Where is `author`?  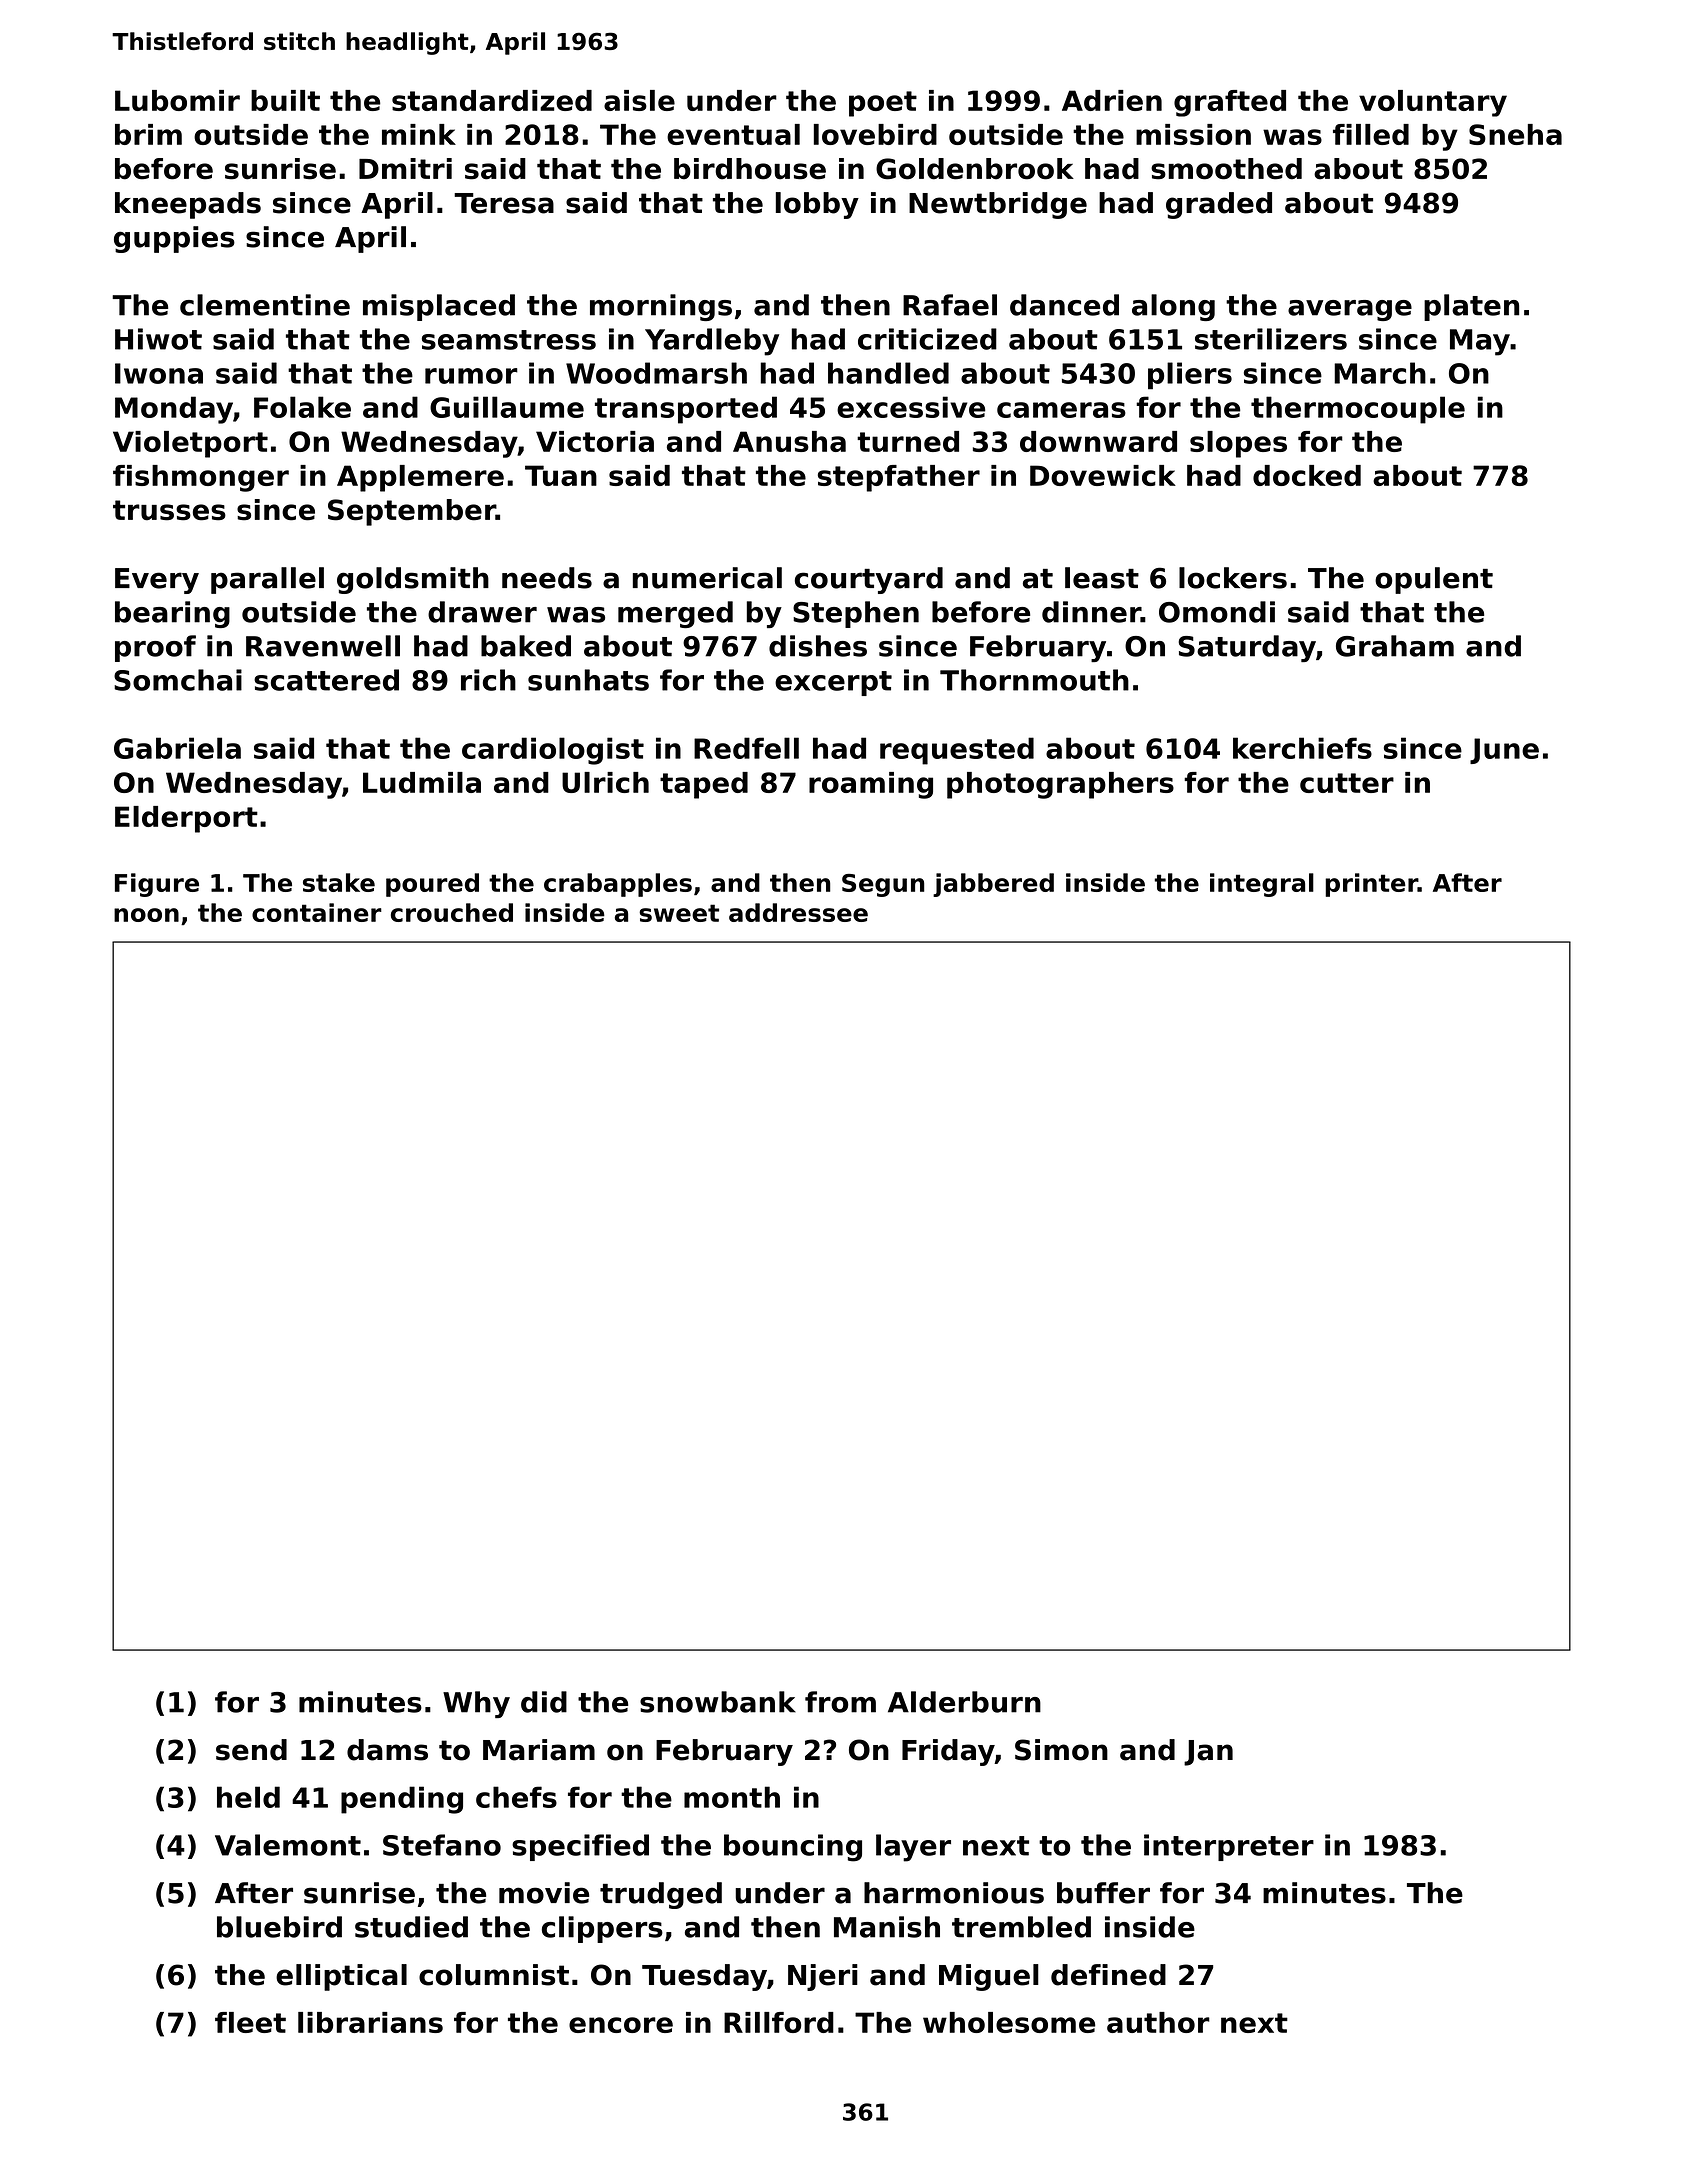
author is located at coordinates (1158, 2022).
